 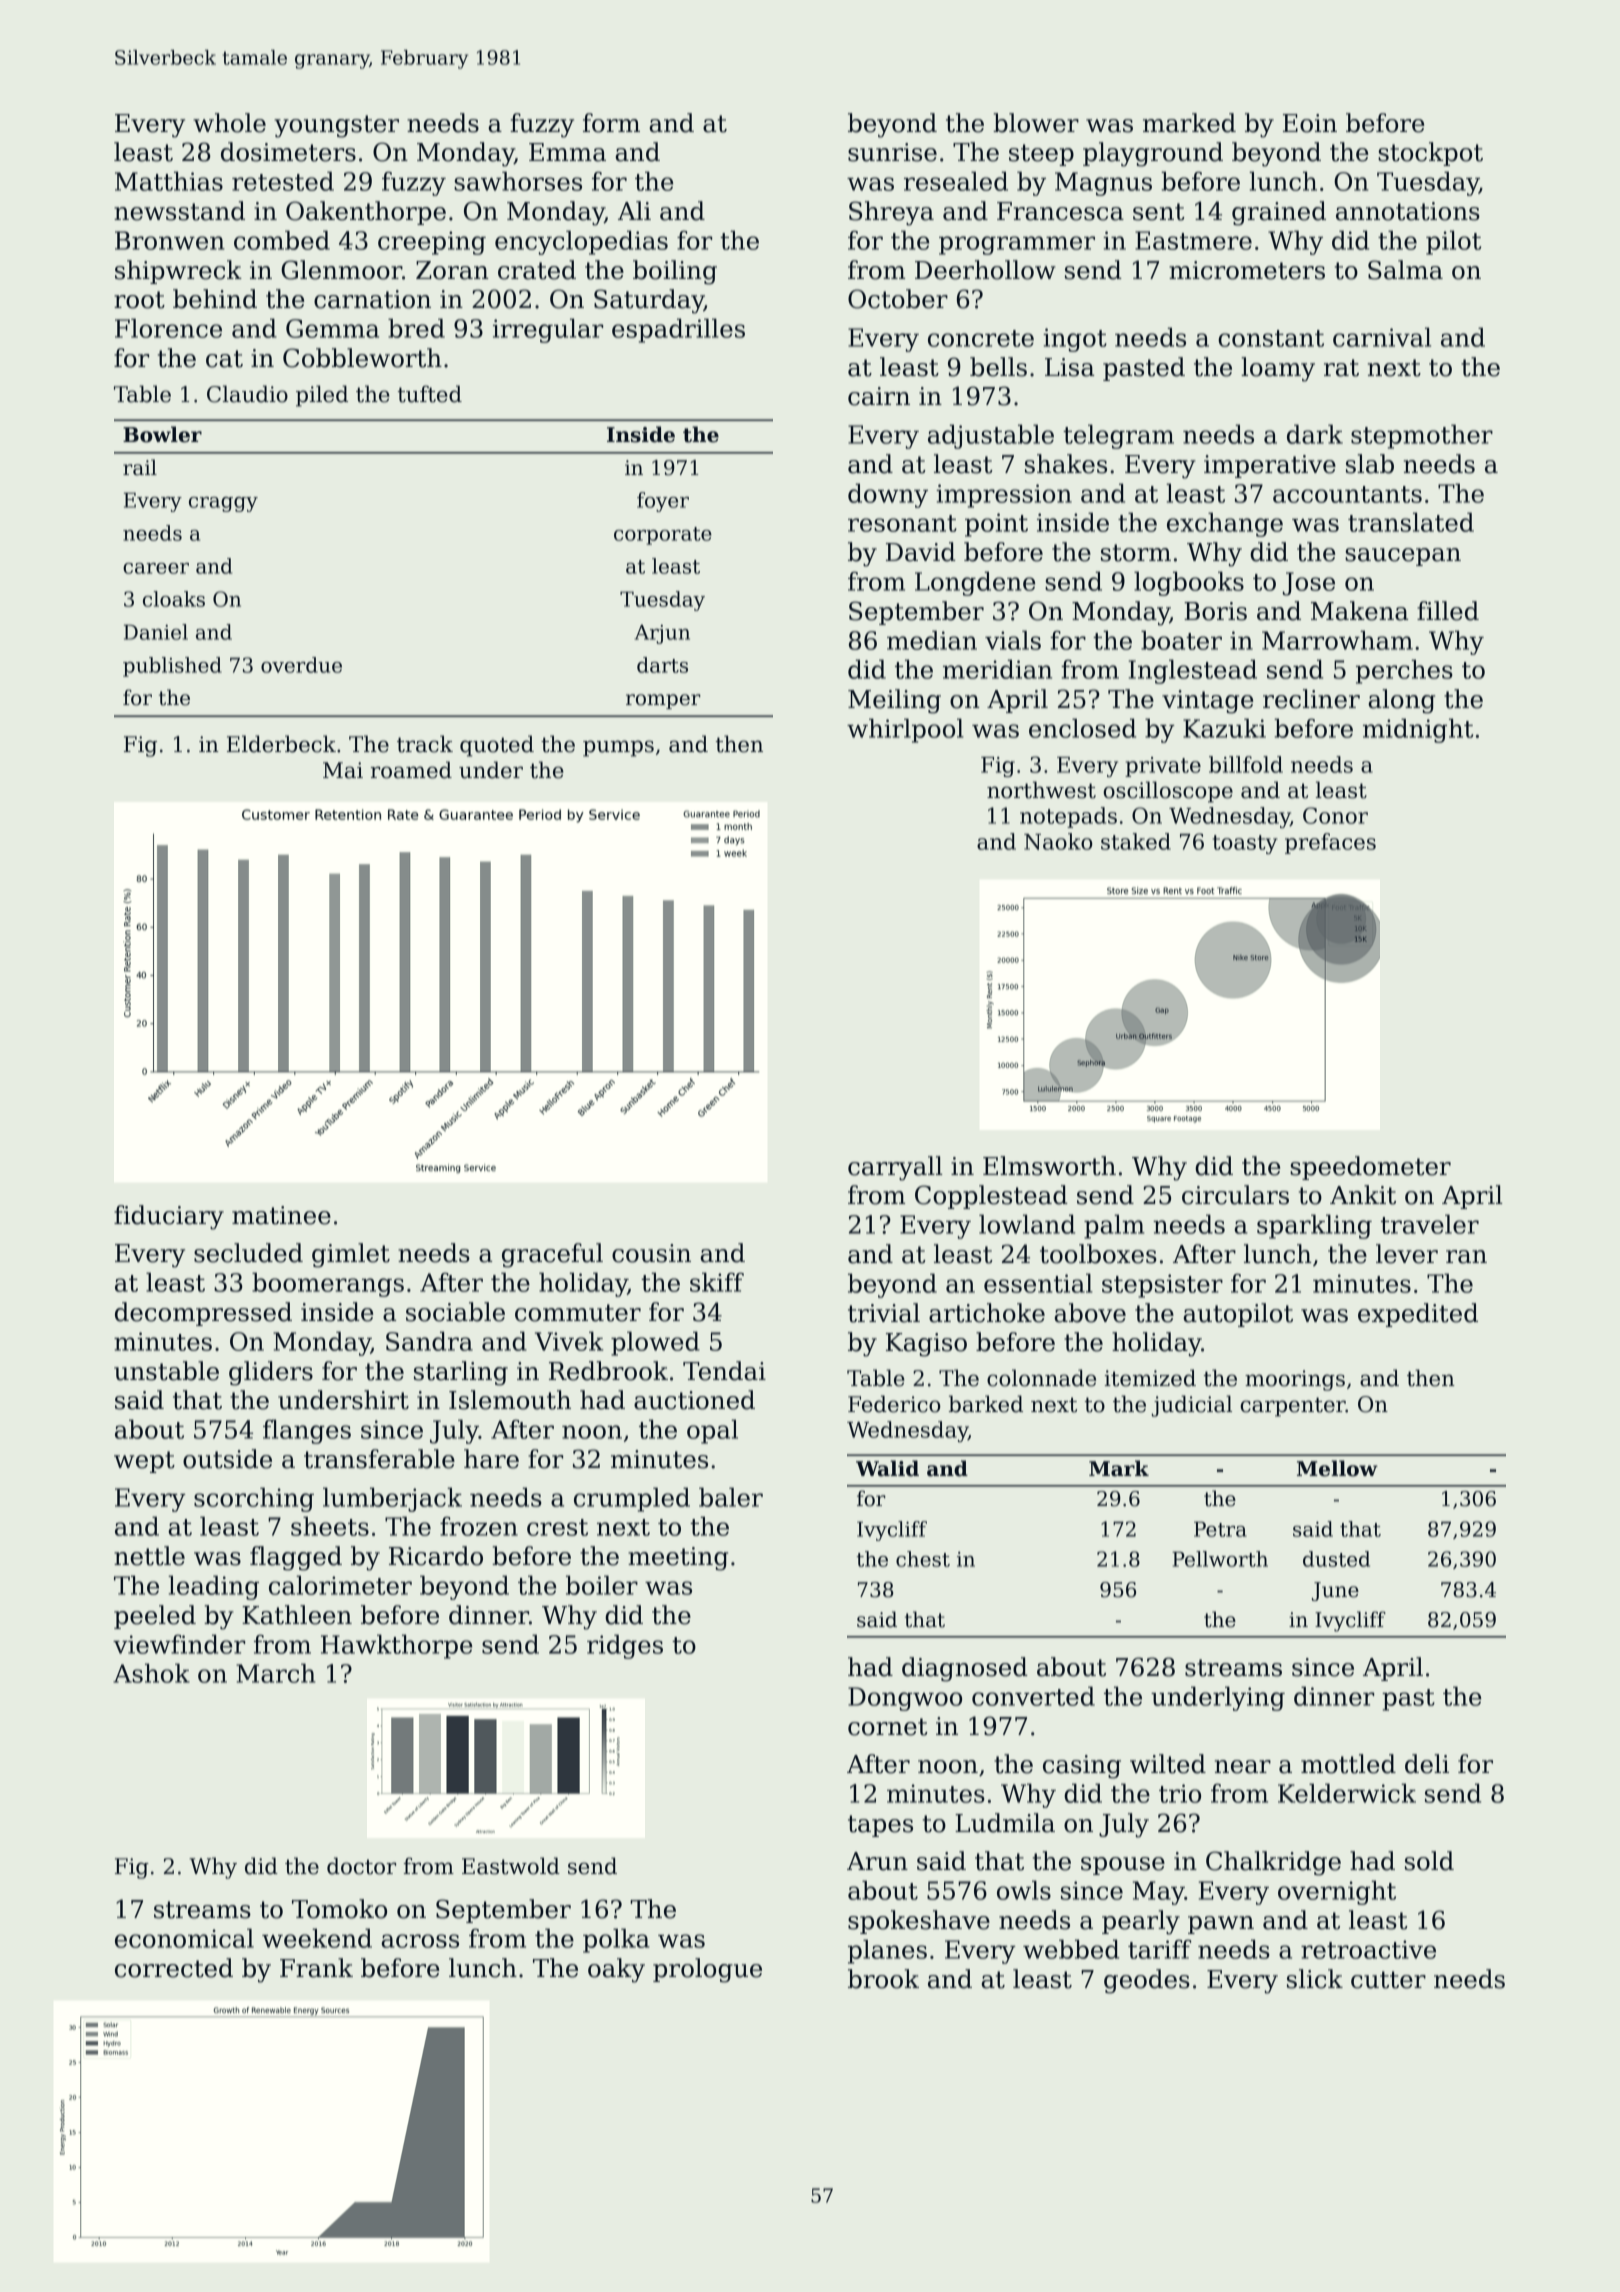 I want to click on sociable, so click(x=455, y=1312).
